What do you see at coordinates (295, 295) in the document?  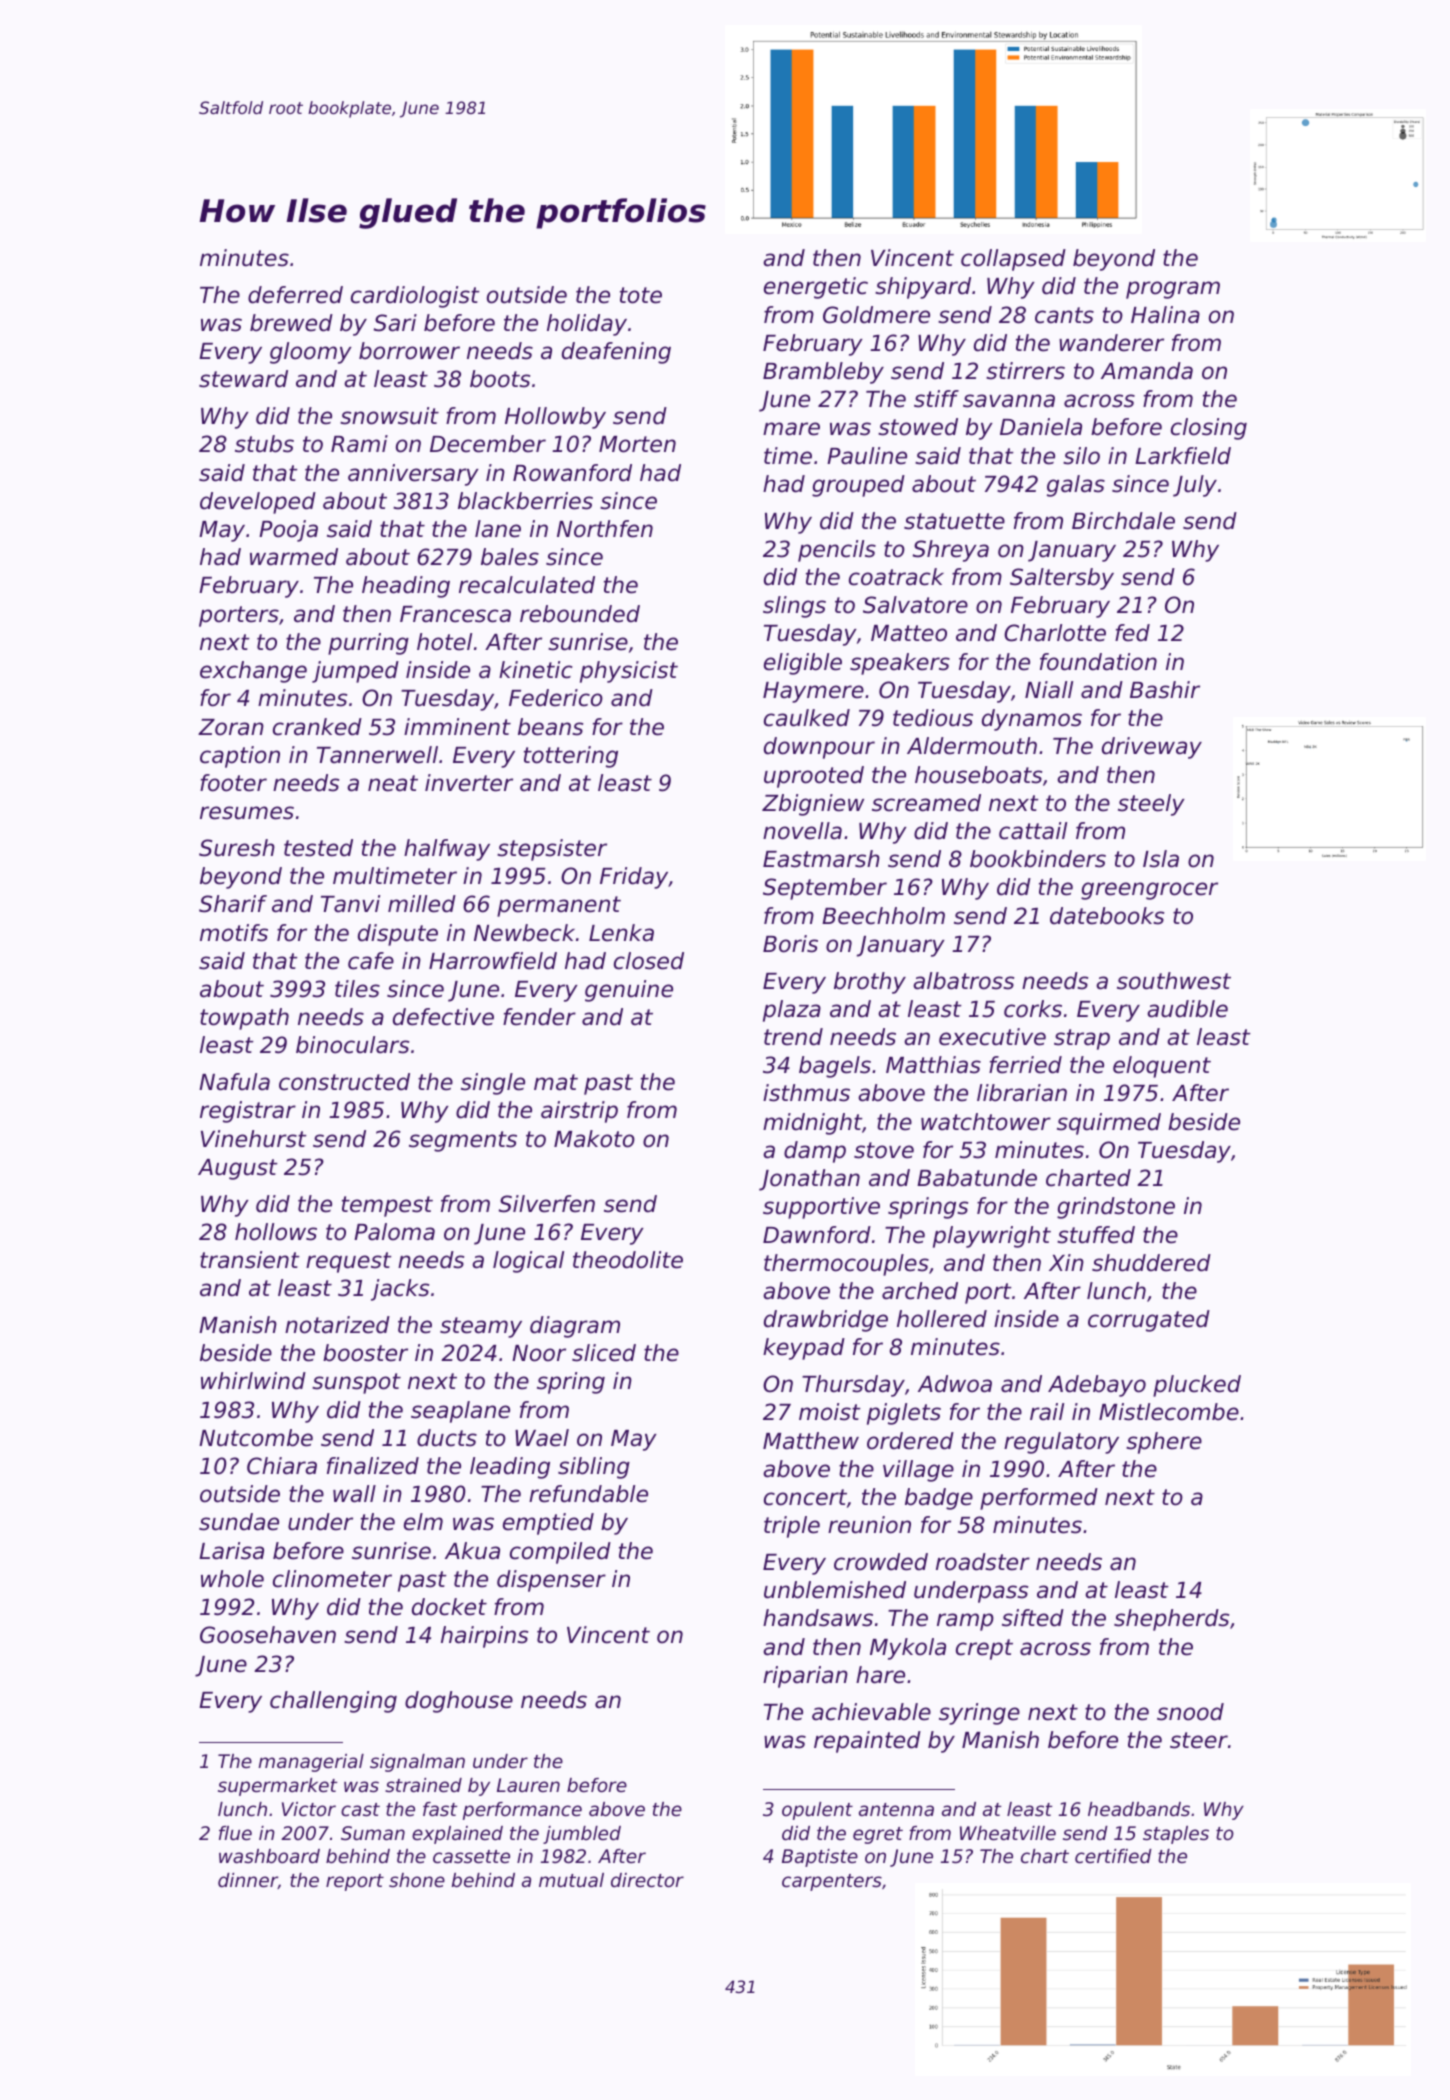 I see `deferred` at bounding box center [295, 295].
